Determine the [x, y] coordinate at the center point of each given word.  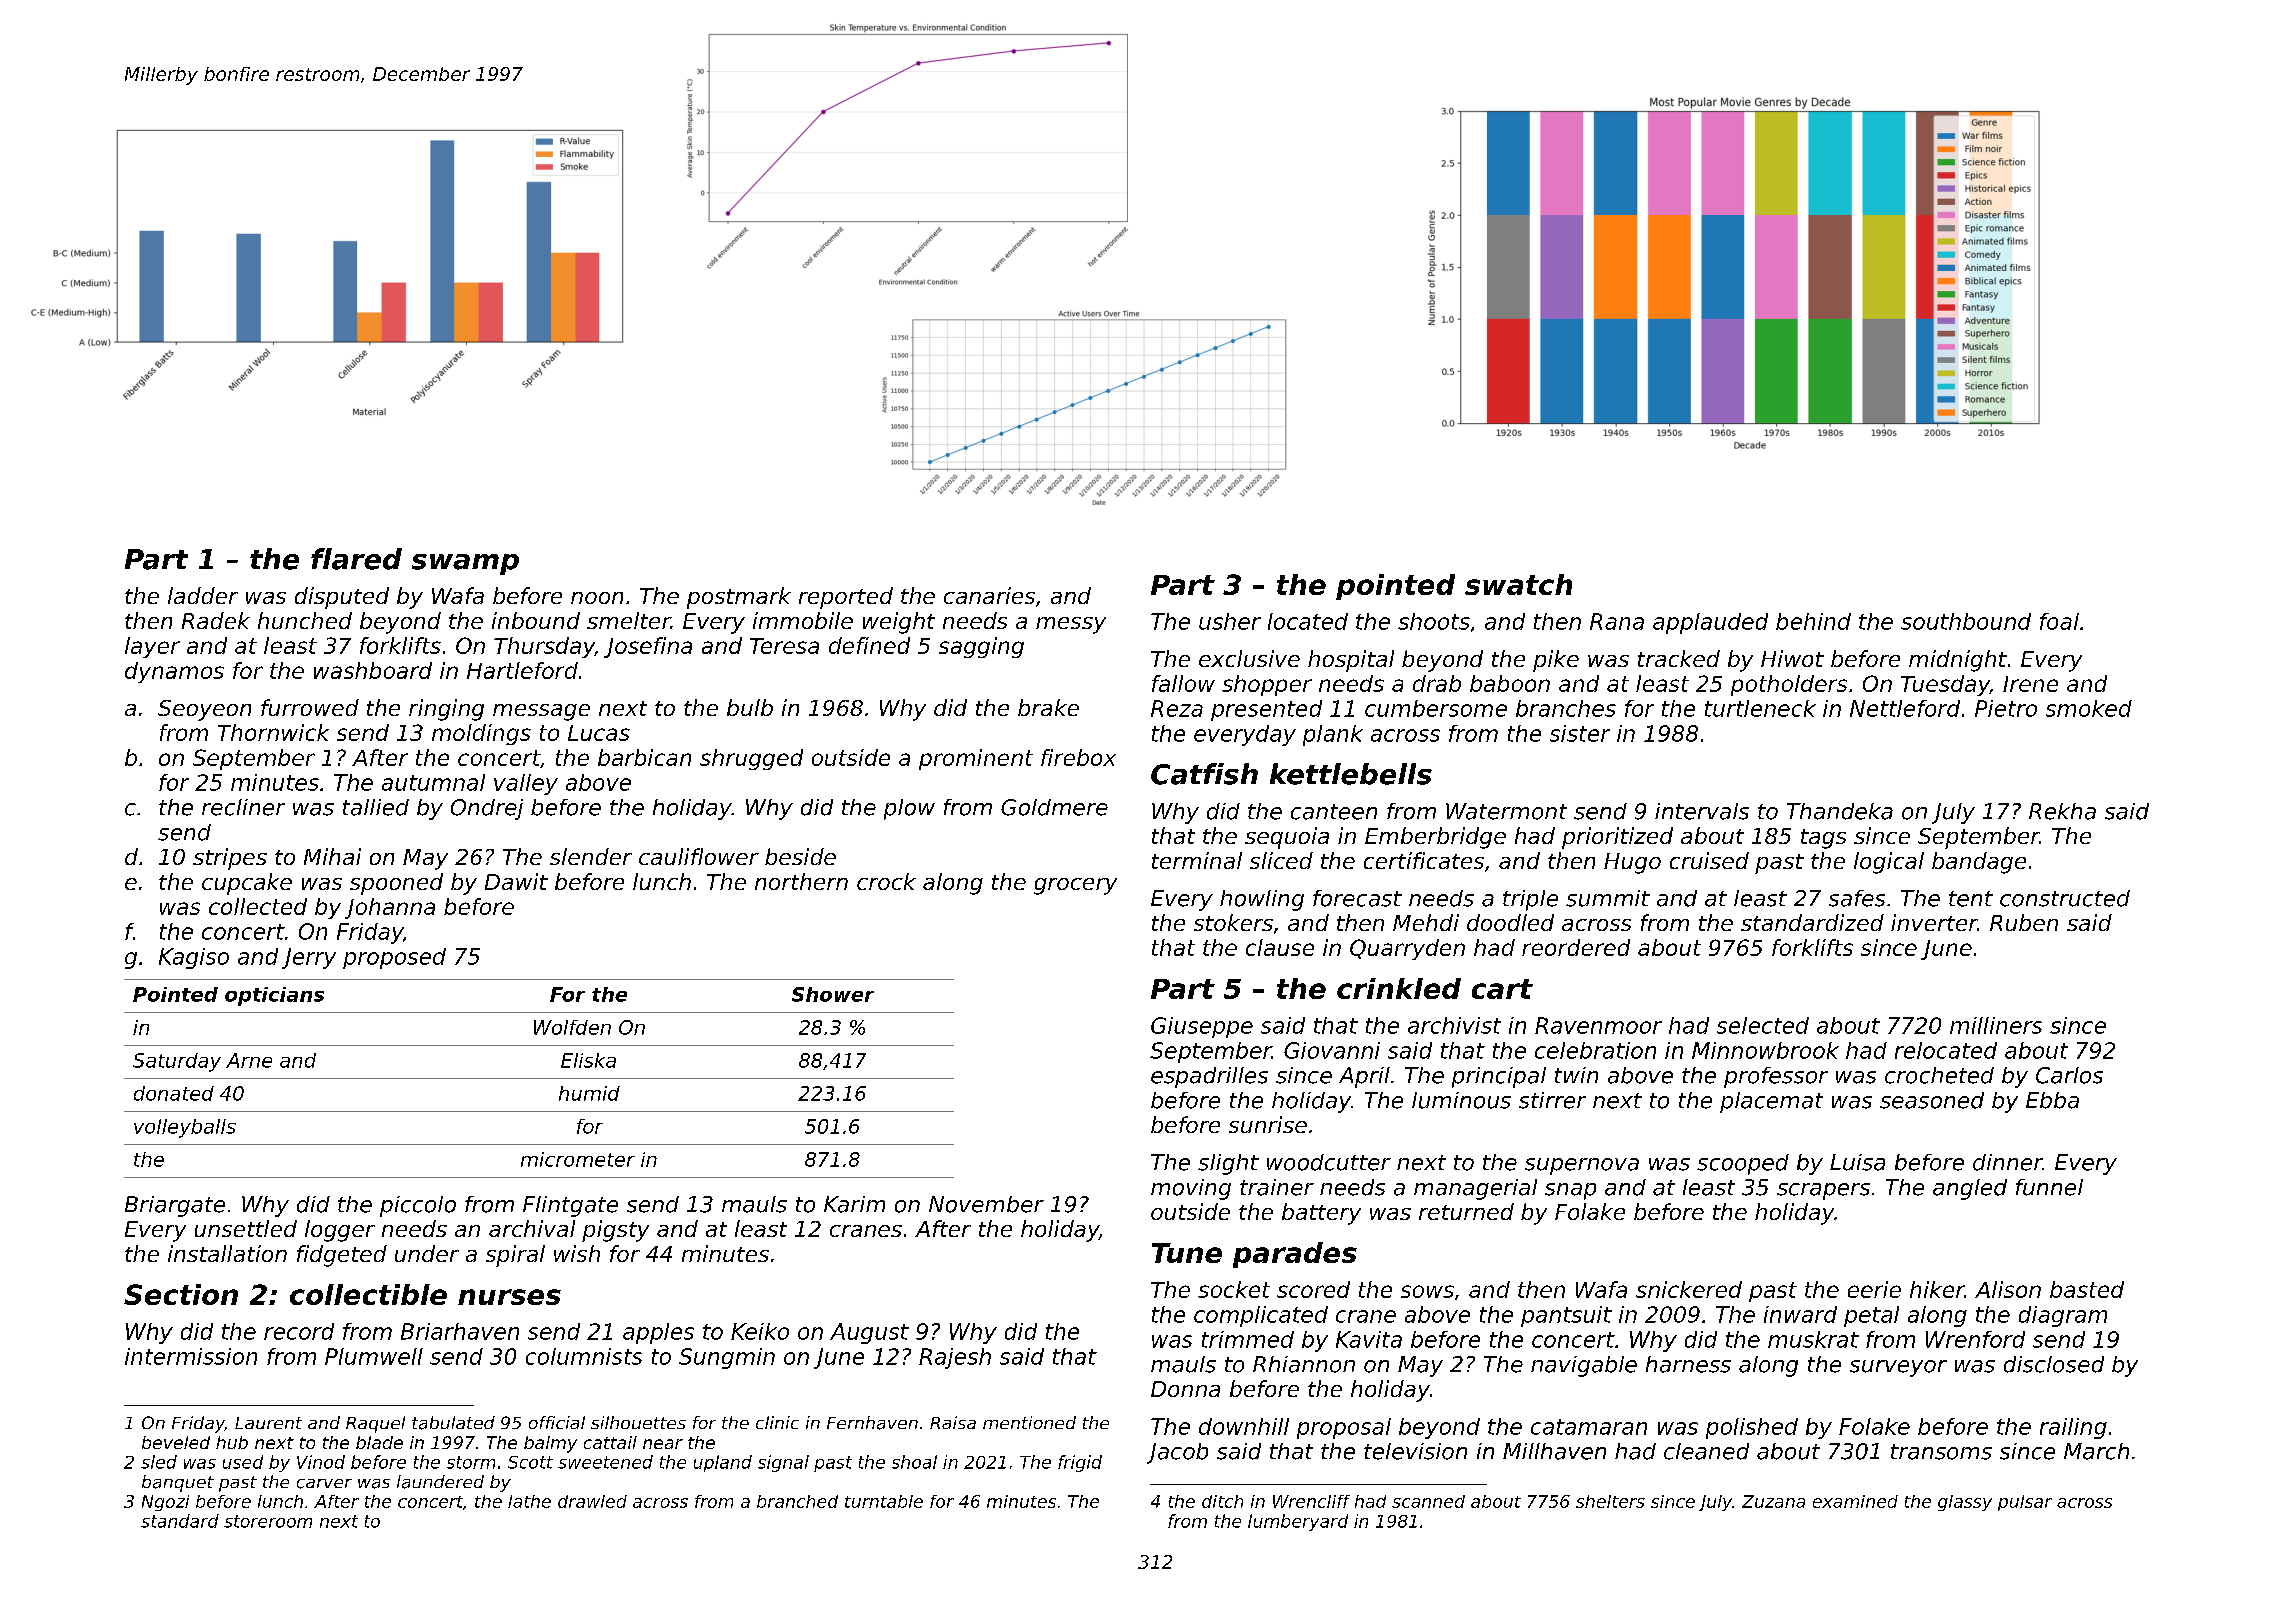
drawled [592, 1501]
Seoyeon [204, 710]
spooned [396, 884]
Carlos [2069, 1075]
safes [1857, 898]
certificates [1424, 860]
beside [800, 856]
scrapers [1823, 1191]
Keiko [760, 1331]
